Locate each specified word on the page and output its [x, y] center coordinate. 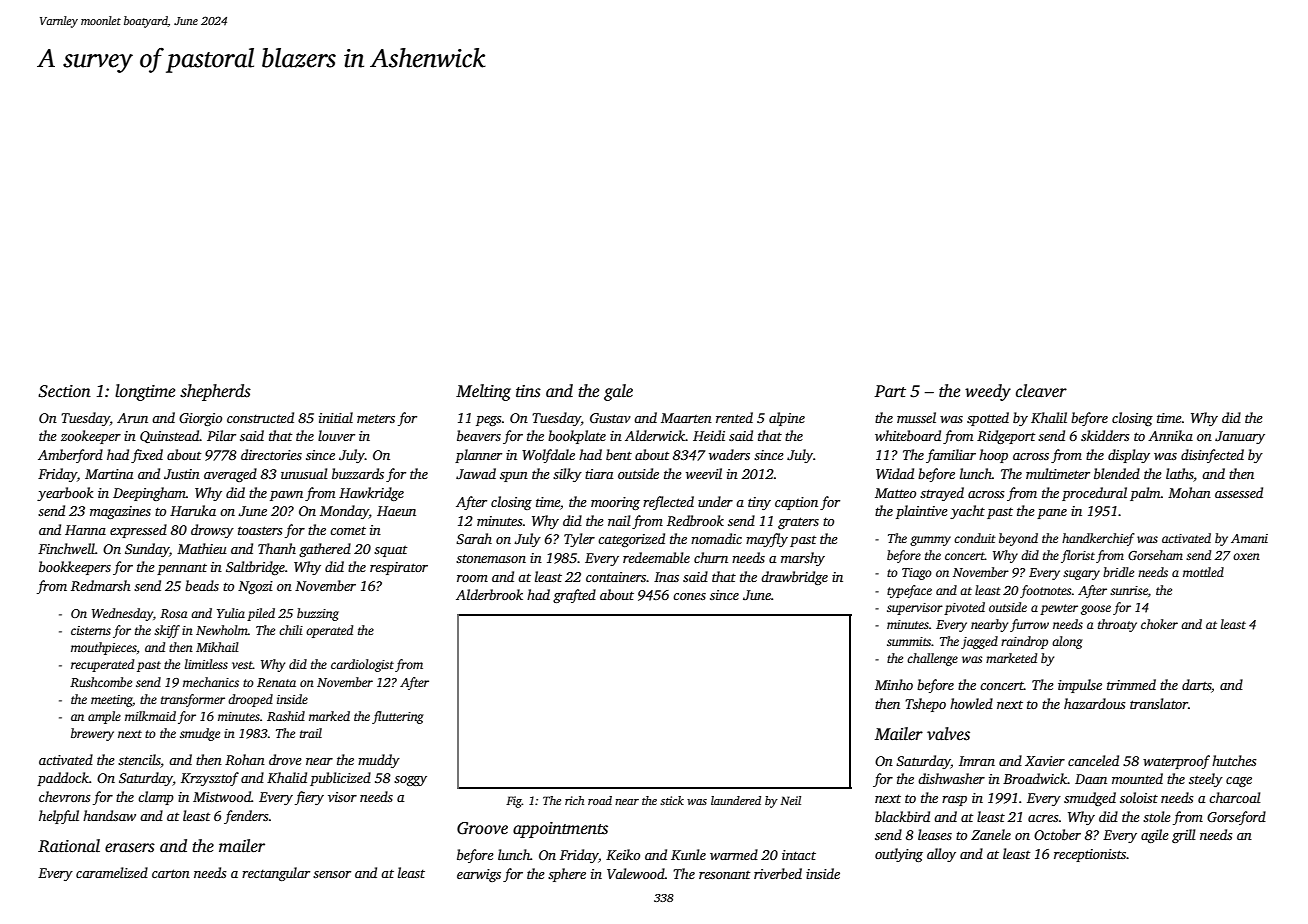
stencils [139, 759]
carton [171, 873]
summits [909, 641]
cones [689, 596]
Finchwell [66, 548]
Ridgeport [1006, 437]
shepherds [215, 392]
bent [619, 454]
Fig [514, 802]
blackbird [902, 816]
